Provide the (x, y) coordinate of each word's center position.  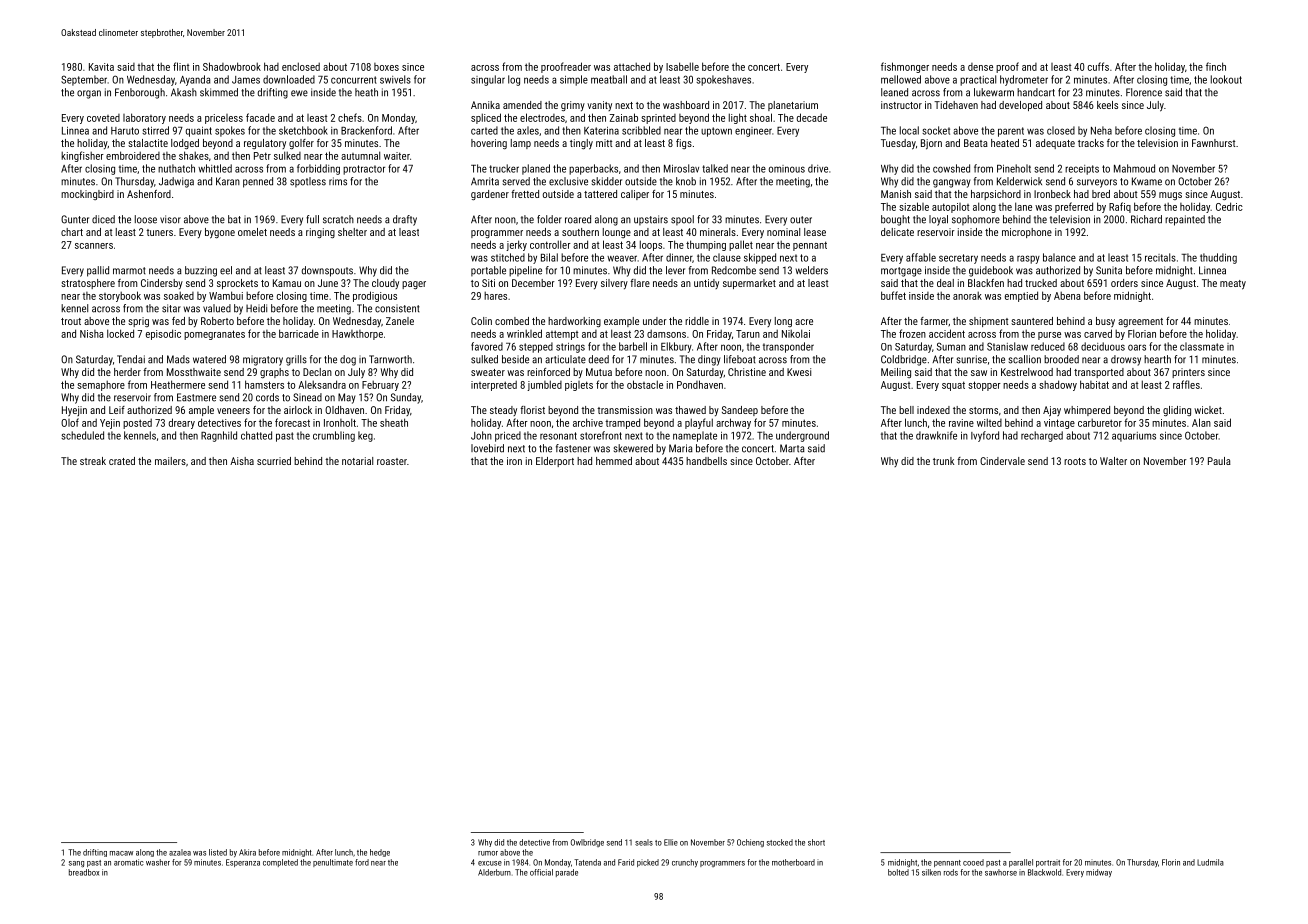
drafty (405, 220)
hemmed (614, 461)
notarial (357, 461)
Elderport (555, 462)
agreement (1140, 322)
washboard (686, 105)
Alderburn (494, 872)
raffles (1186, 384)
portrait (1048, 863)
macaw (121, 853)
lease (815, 232)
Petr (262, 156)
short (816, 842)
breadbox (84, 872)
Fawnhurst (1213, 143)
